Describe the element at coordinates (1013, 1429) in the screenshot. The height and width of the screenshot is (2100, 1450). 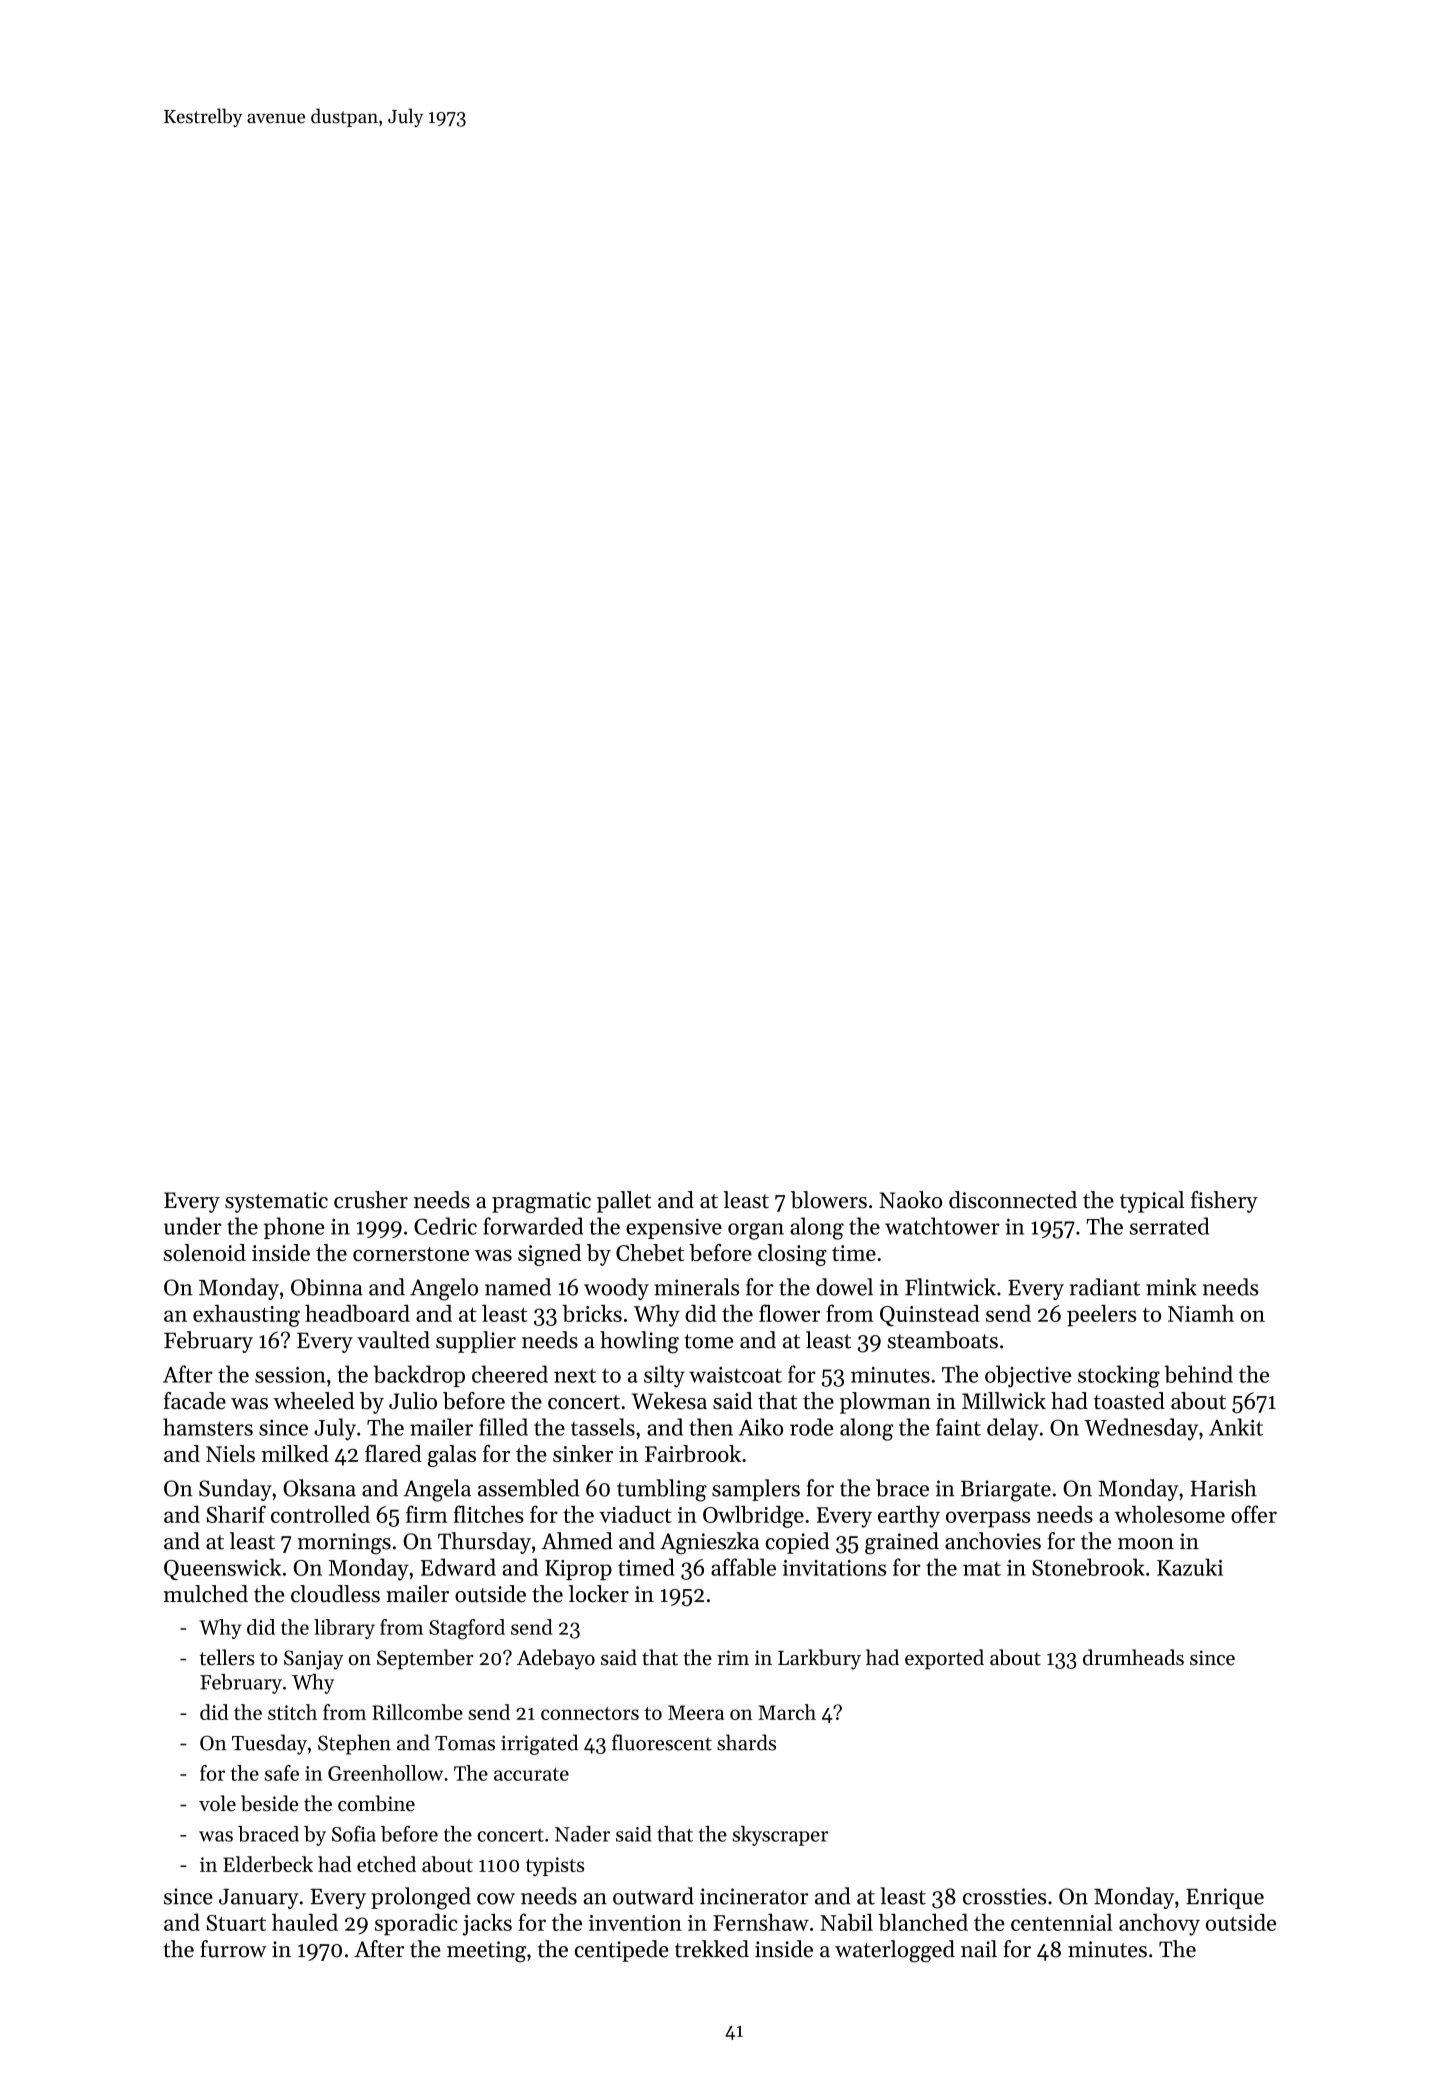
I see `delay` at that location.
